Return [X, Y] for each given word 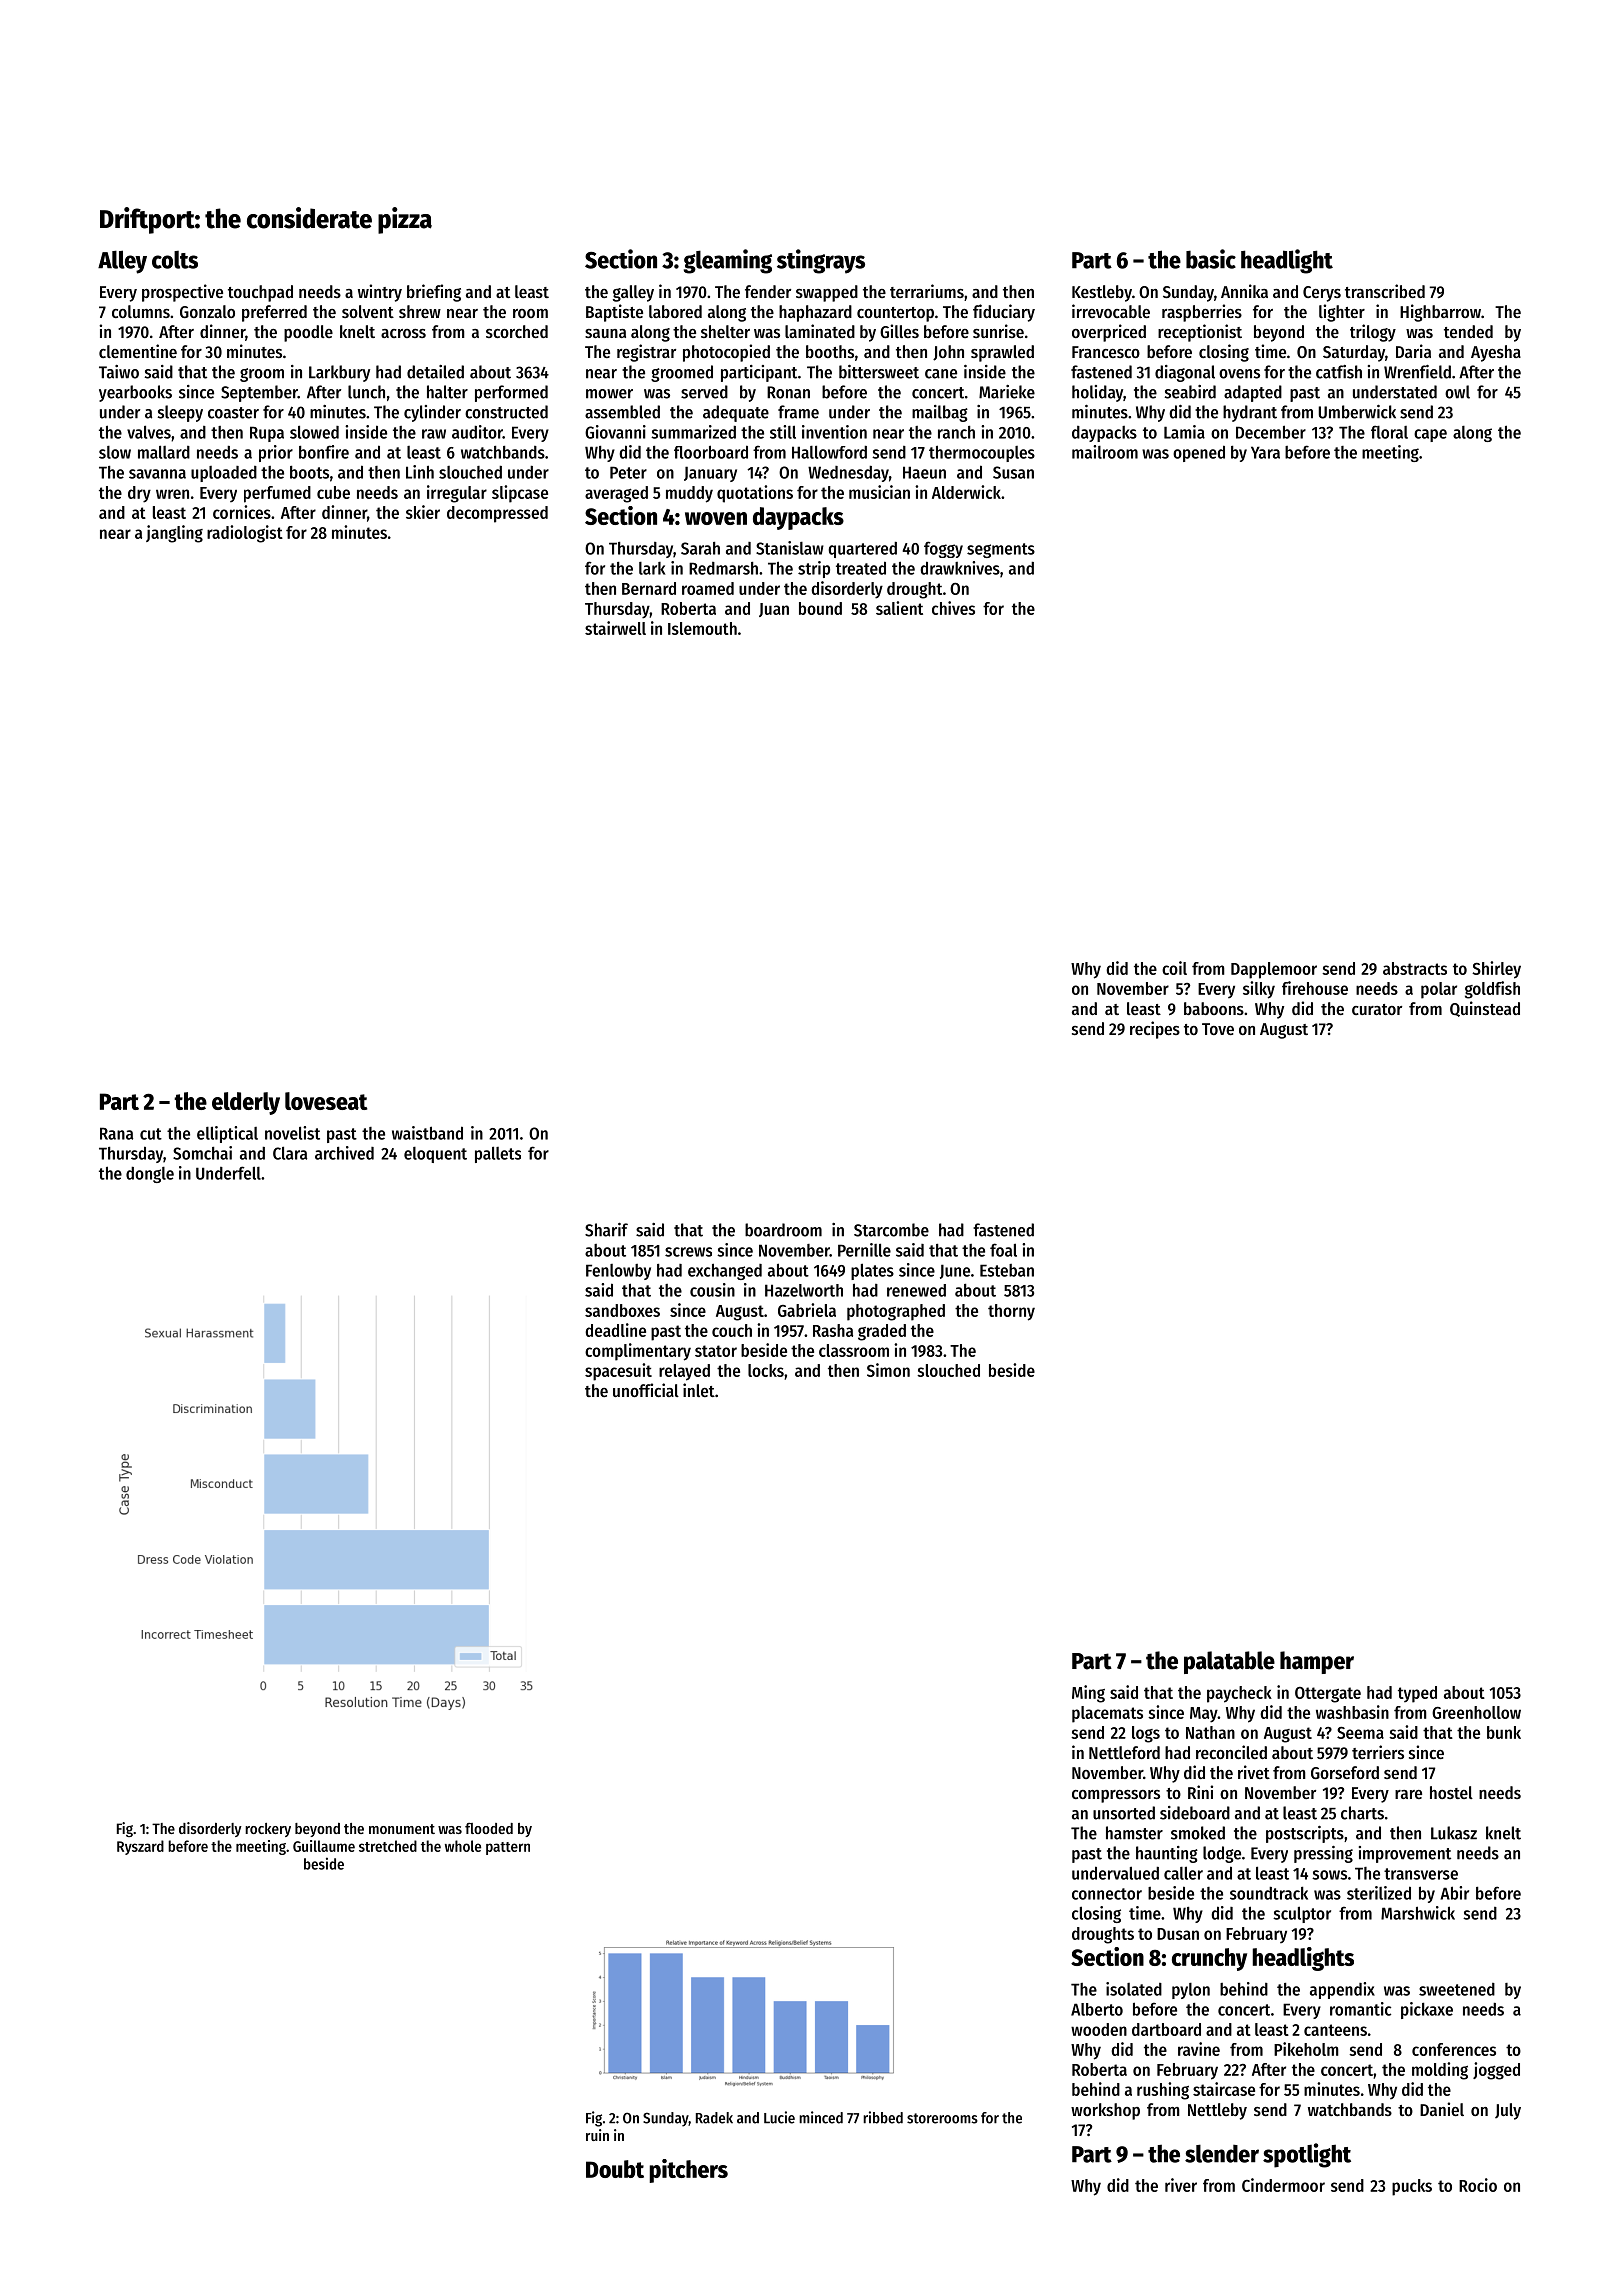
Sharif [606, 1230]
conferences [1454, 2049]
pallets [498, 1154]
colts [175, 260]
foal [1003, 1250]
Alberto [1097, 2009]
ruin [597, 2135]
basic [1211, 259]
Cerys [1322, 294]
